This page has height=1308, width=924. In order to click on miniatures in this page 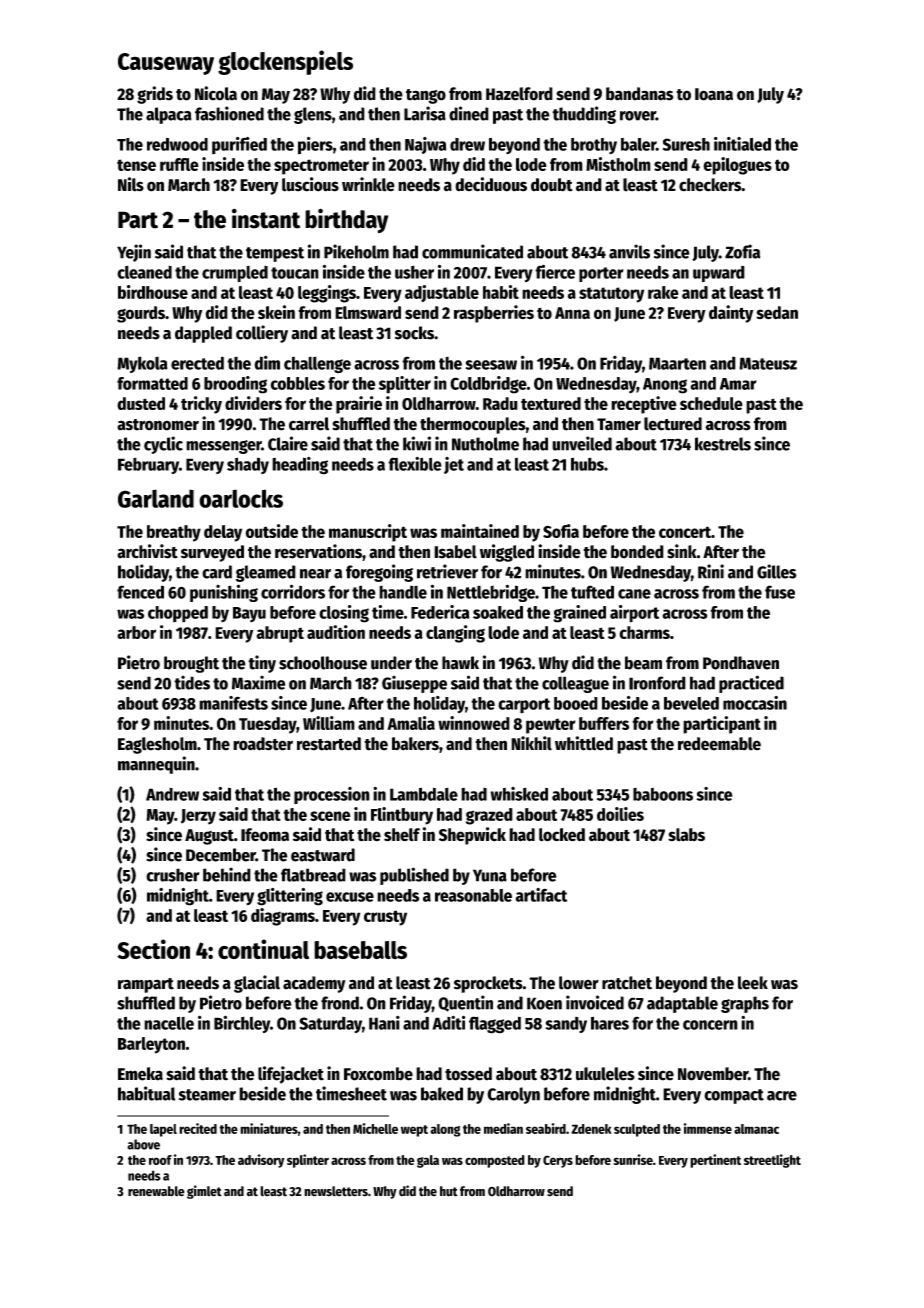, I will do `click(269, 1128)`.
